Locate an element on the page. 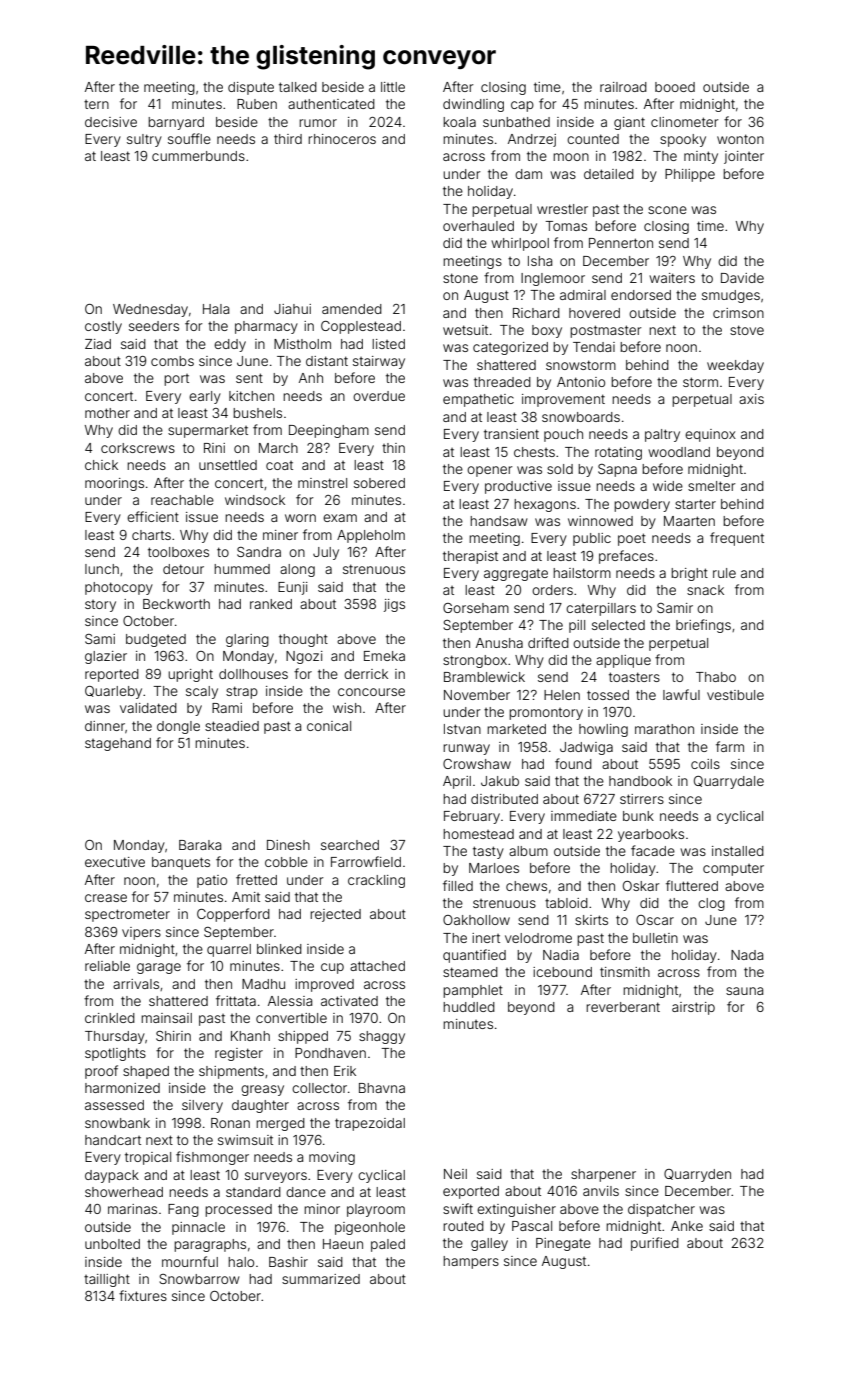 Image resolution: width=849 pixels, height=1400 pixels. crimson is located at coordinates (738, 313).
